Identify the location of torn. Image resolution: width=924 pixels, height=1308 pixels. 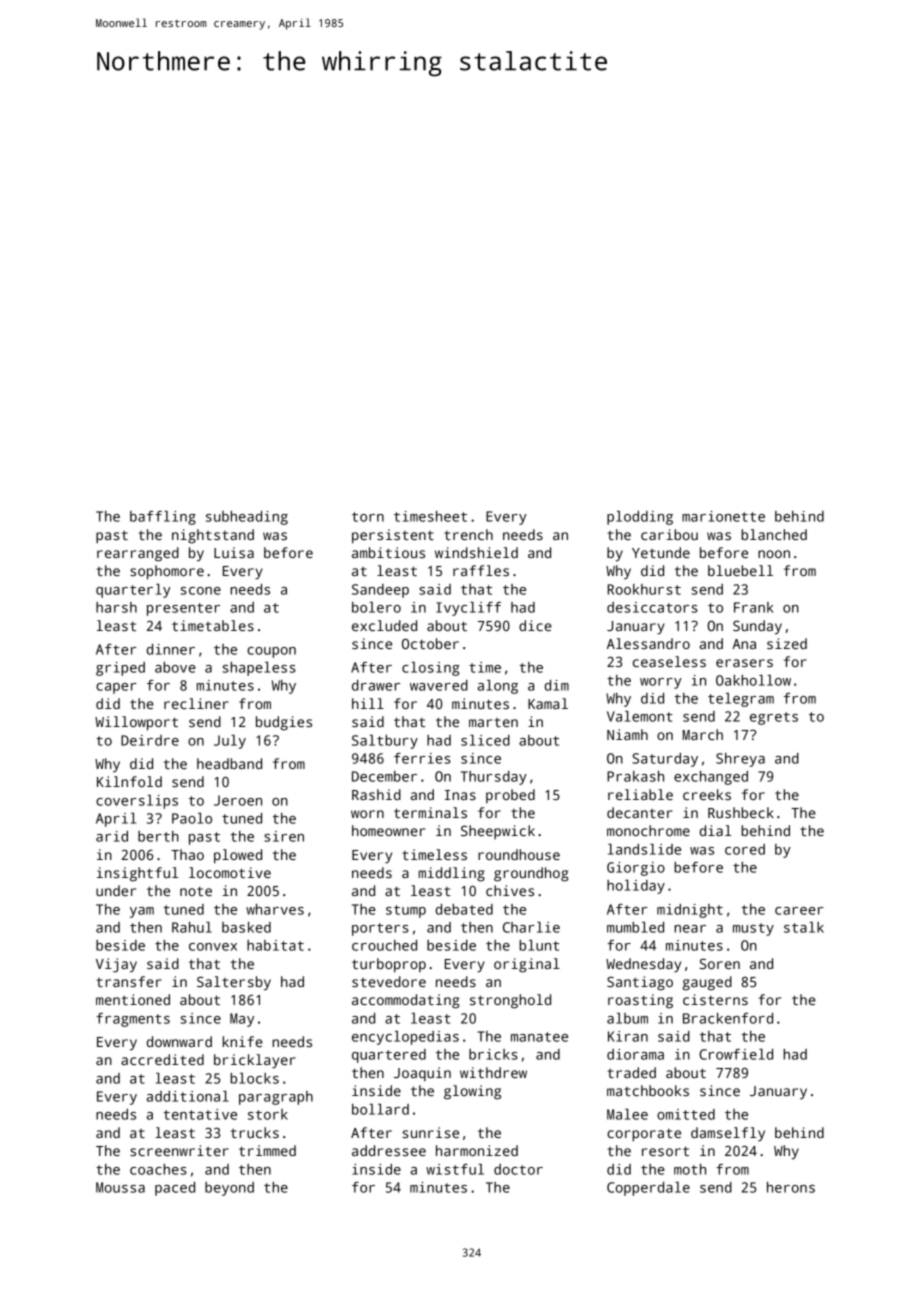
(368, 517).
